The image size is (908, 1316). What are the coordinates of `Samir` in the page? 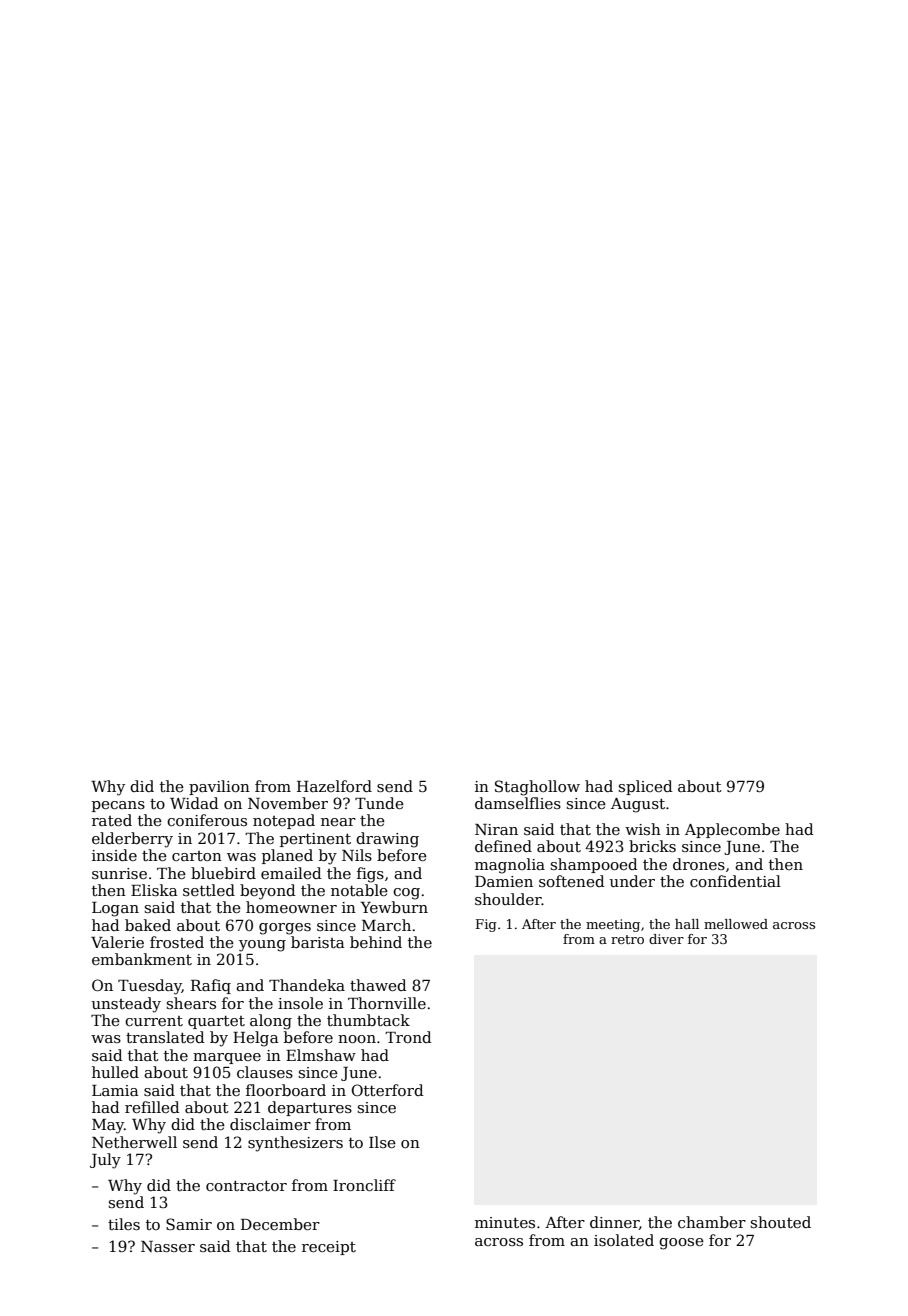 It's located at (189, 1224).
